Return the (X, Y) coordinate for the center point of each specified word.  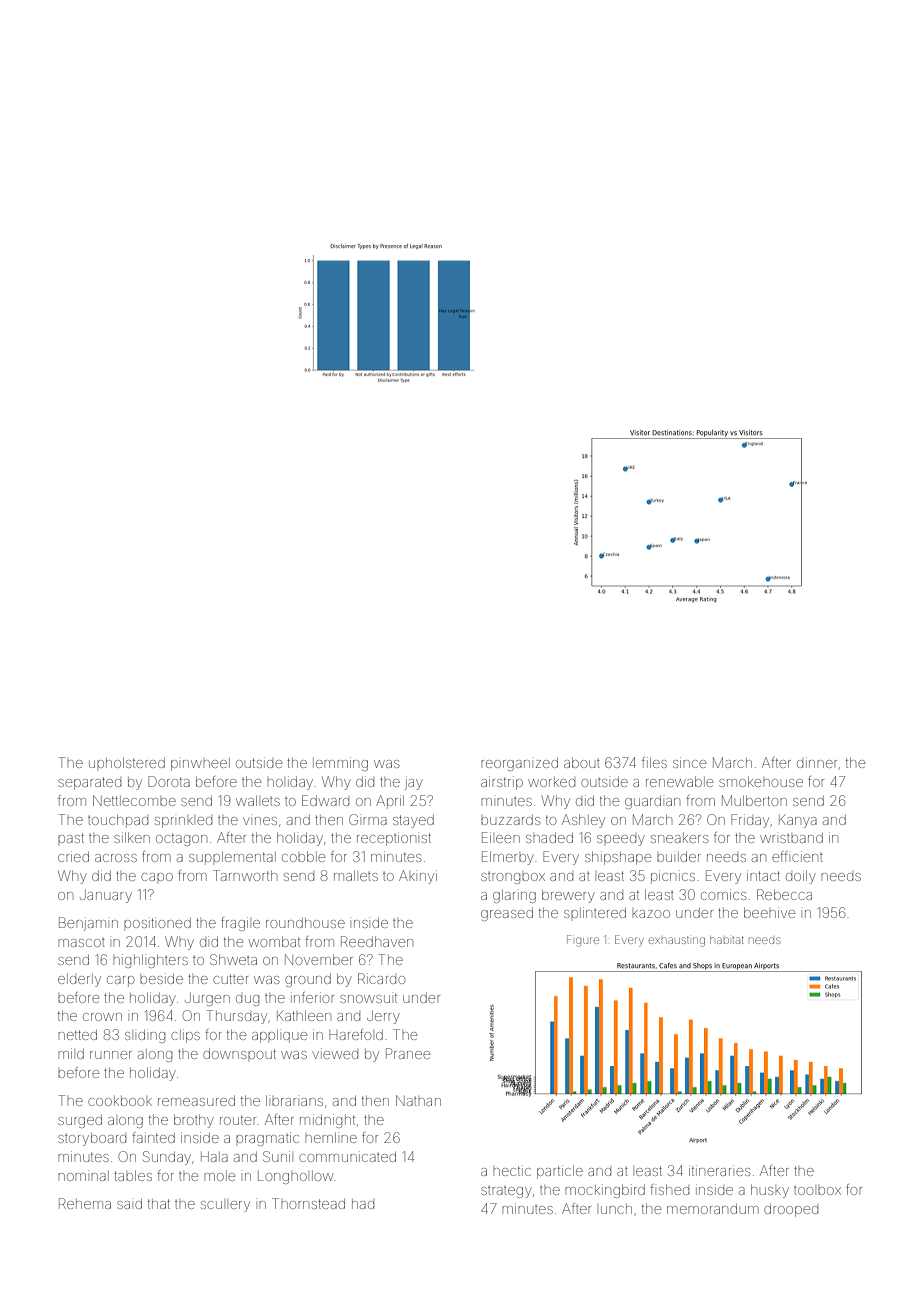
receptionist (394, 839)
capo (157, 877)
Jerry (383, 1017)
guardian (652, 802)
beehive (769, 912)
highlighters (150, 961)
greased (507, 914)
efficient (797, 856)
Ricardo (381, 978)
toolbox (817, 1190)
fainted (153, 1137)
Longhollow (295, 1177)
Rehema (85, 1203)
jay (414, 783)
